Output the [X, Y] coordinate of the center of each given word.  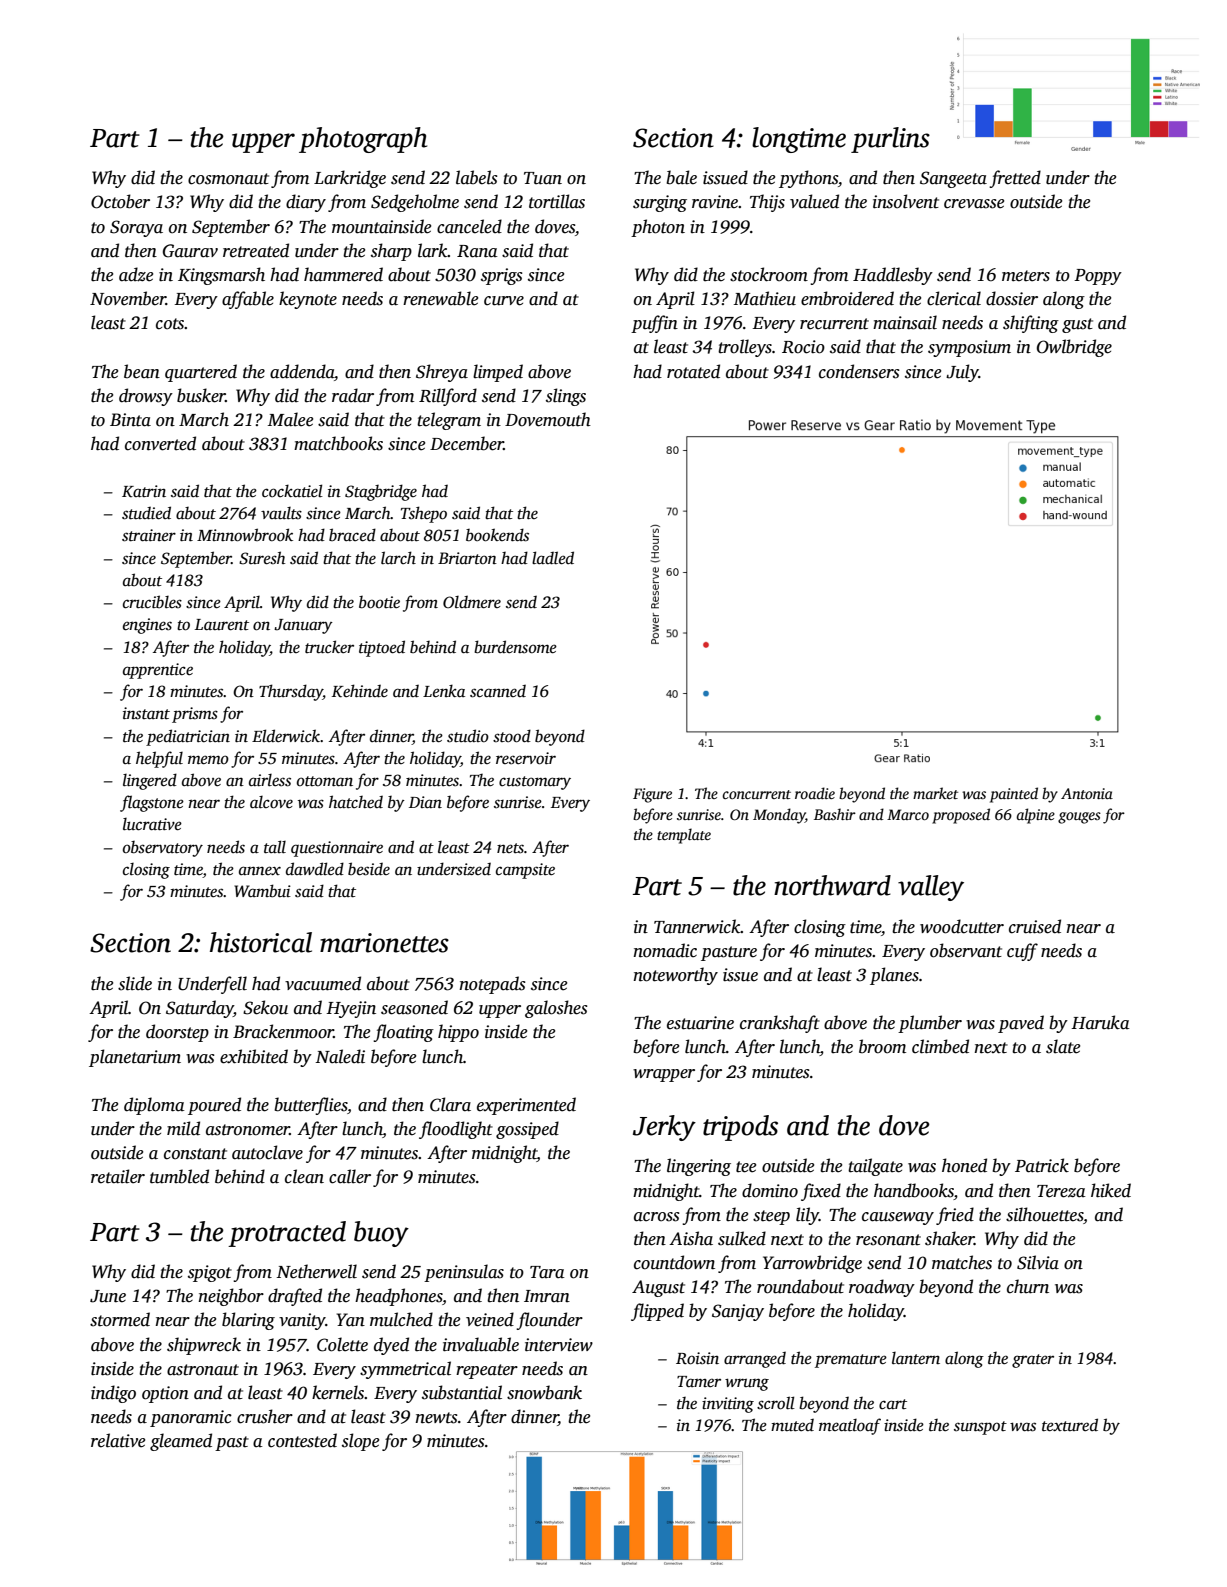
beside [369, 869]
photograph [363, 140]
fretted [1015, 179]
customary [535, 783]
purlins [890, 140]
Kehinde [360, 691]
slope [360, 1442]
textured [1070, 1425]
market [935, 793]
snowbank [544, 1392]
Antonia [1087, 793]
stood [512, 736]
